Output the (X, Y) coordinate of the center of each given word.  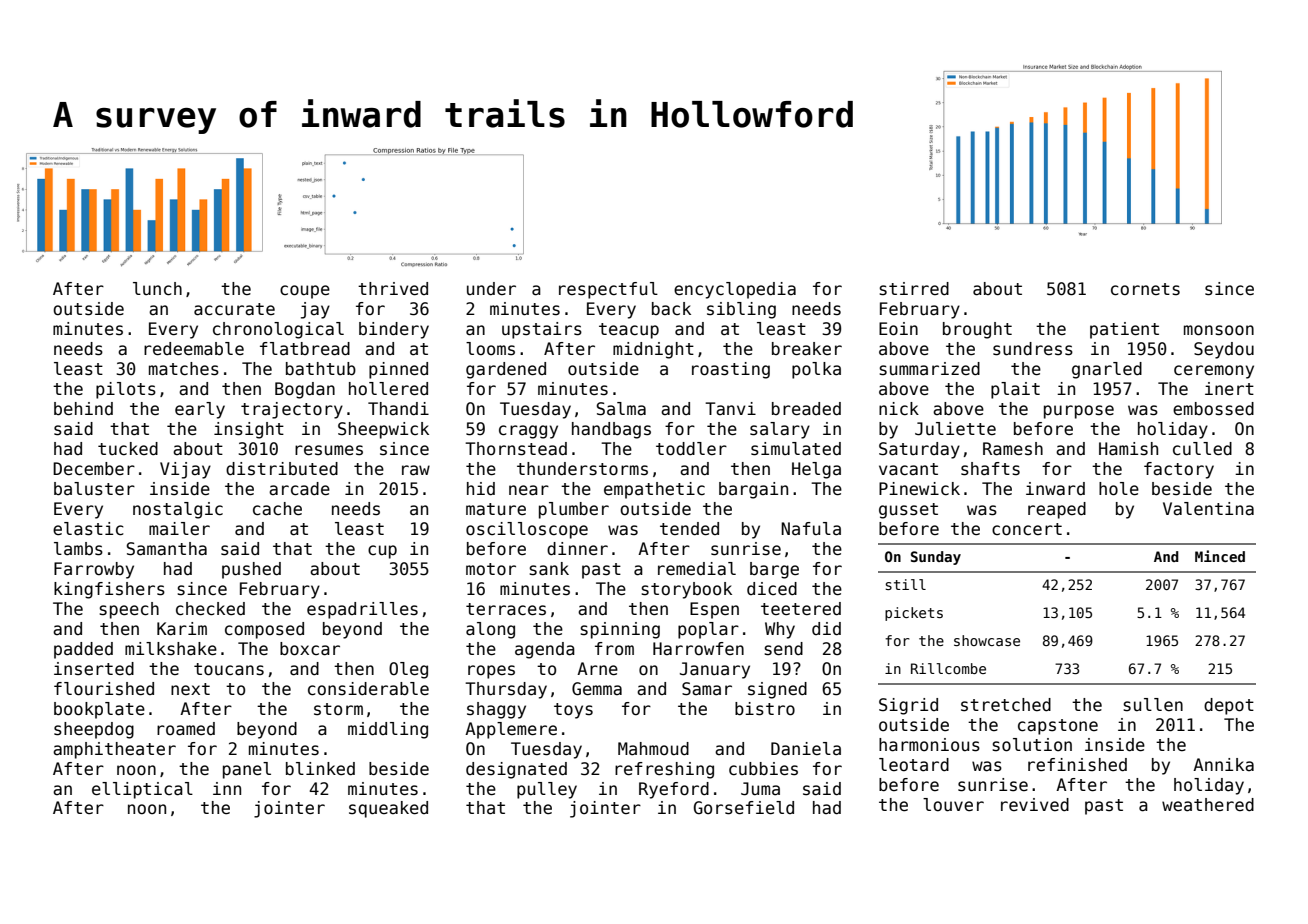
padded (83, 650)
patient (1124, 330)
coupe (305, 292)
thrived (393, 289)
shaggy (496, 710)
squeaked (388, 809)
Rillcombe (948, 668)
